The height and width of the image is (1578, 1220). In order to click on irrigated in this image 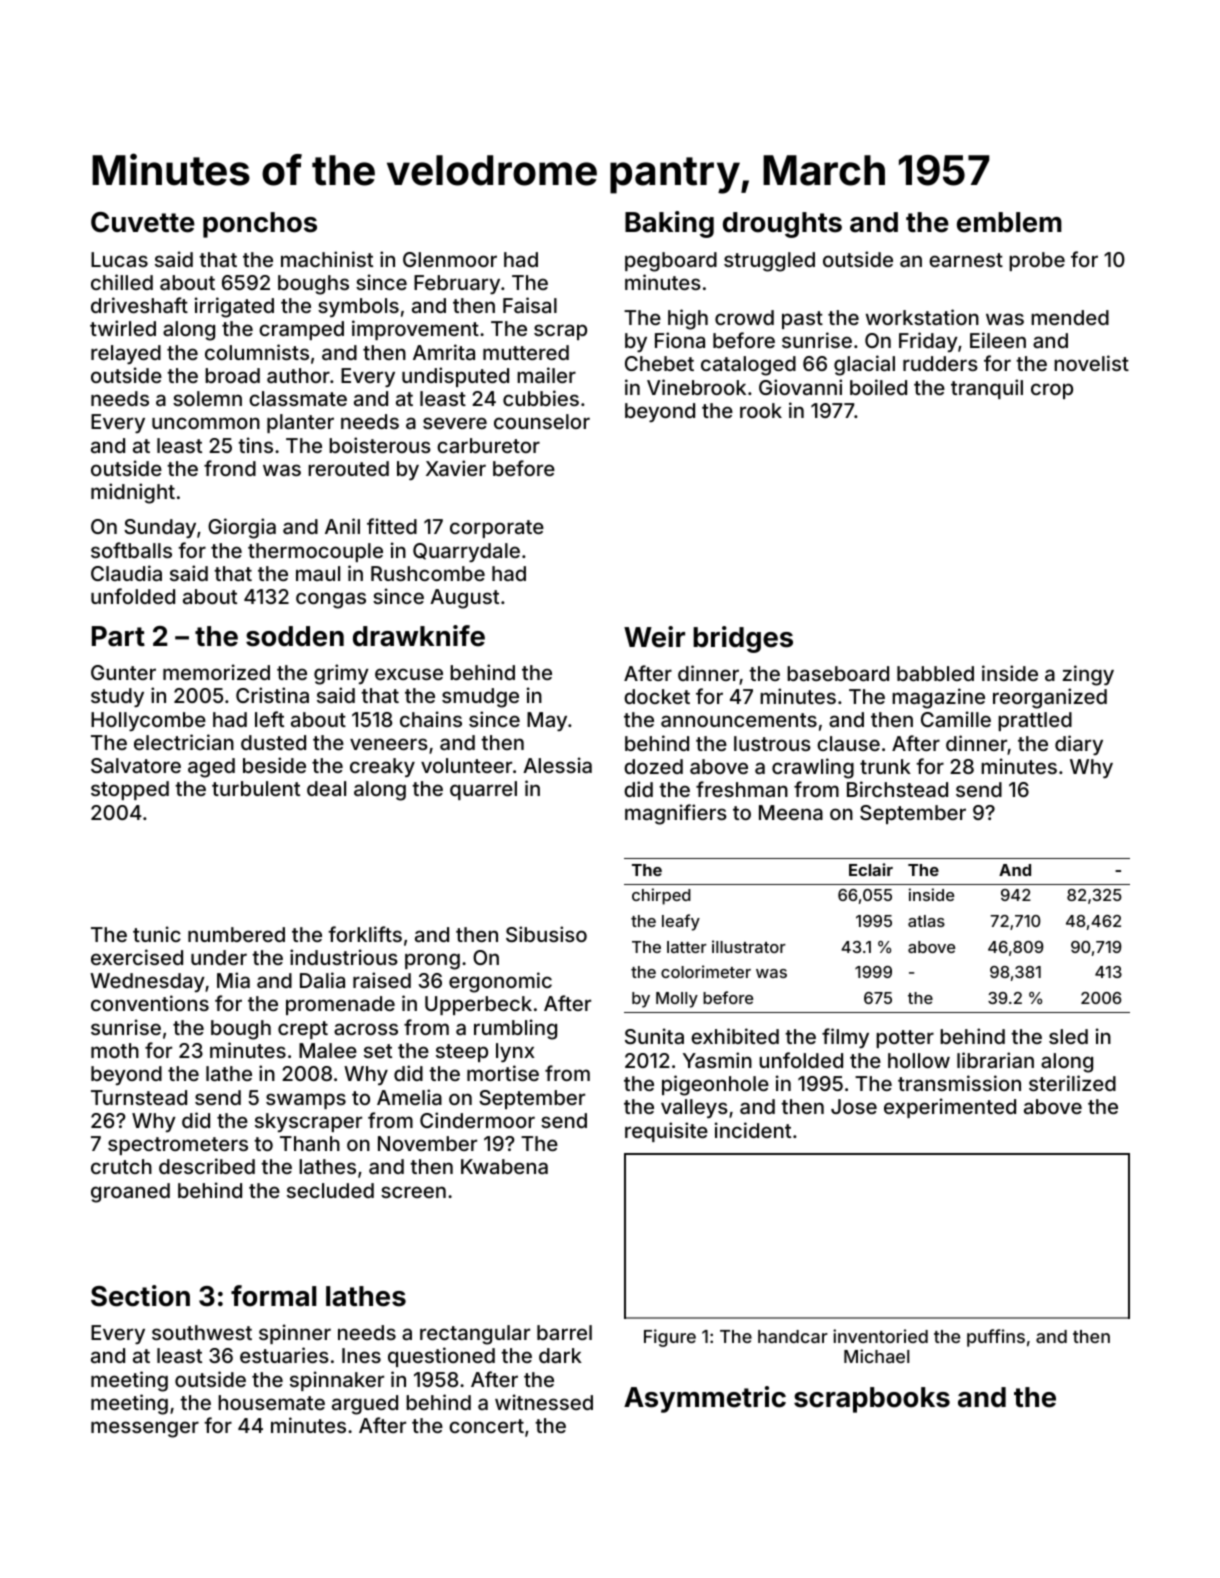, I will do `click(234, 307)`.
